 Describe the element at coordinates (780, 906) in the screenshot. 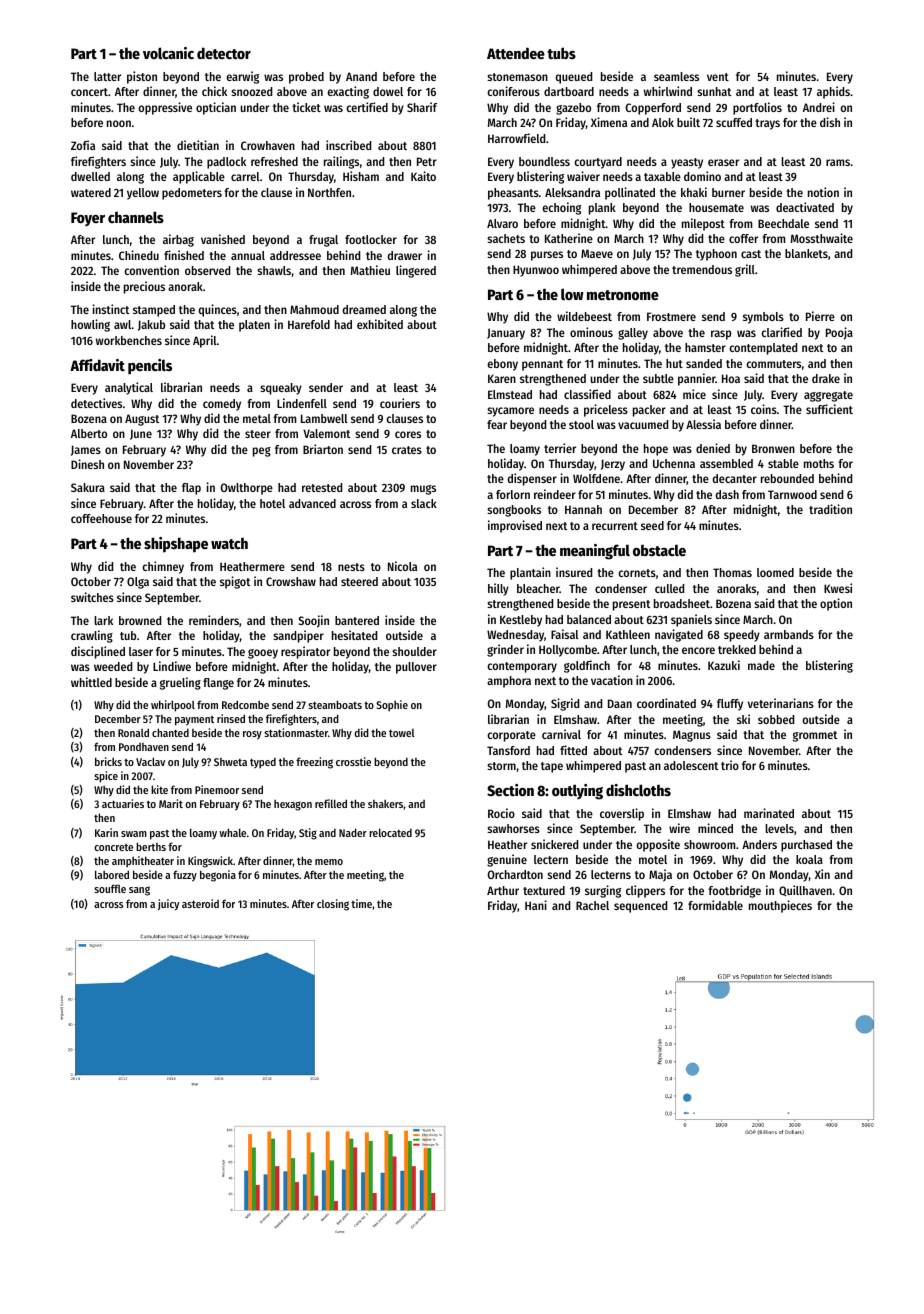

I see `mouthpieces` at that location.
